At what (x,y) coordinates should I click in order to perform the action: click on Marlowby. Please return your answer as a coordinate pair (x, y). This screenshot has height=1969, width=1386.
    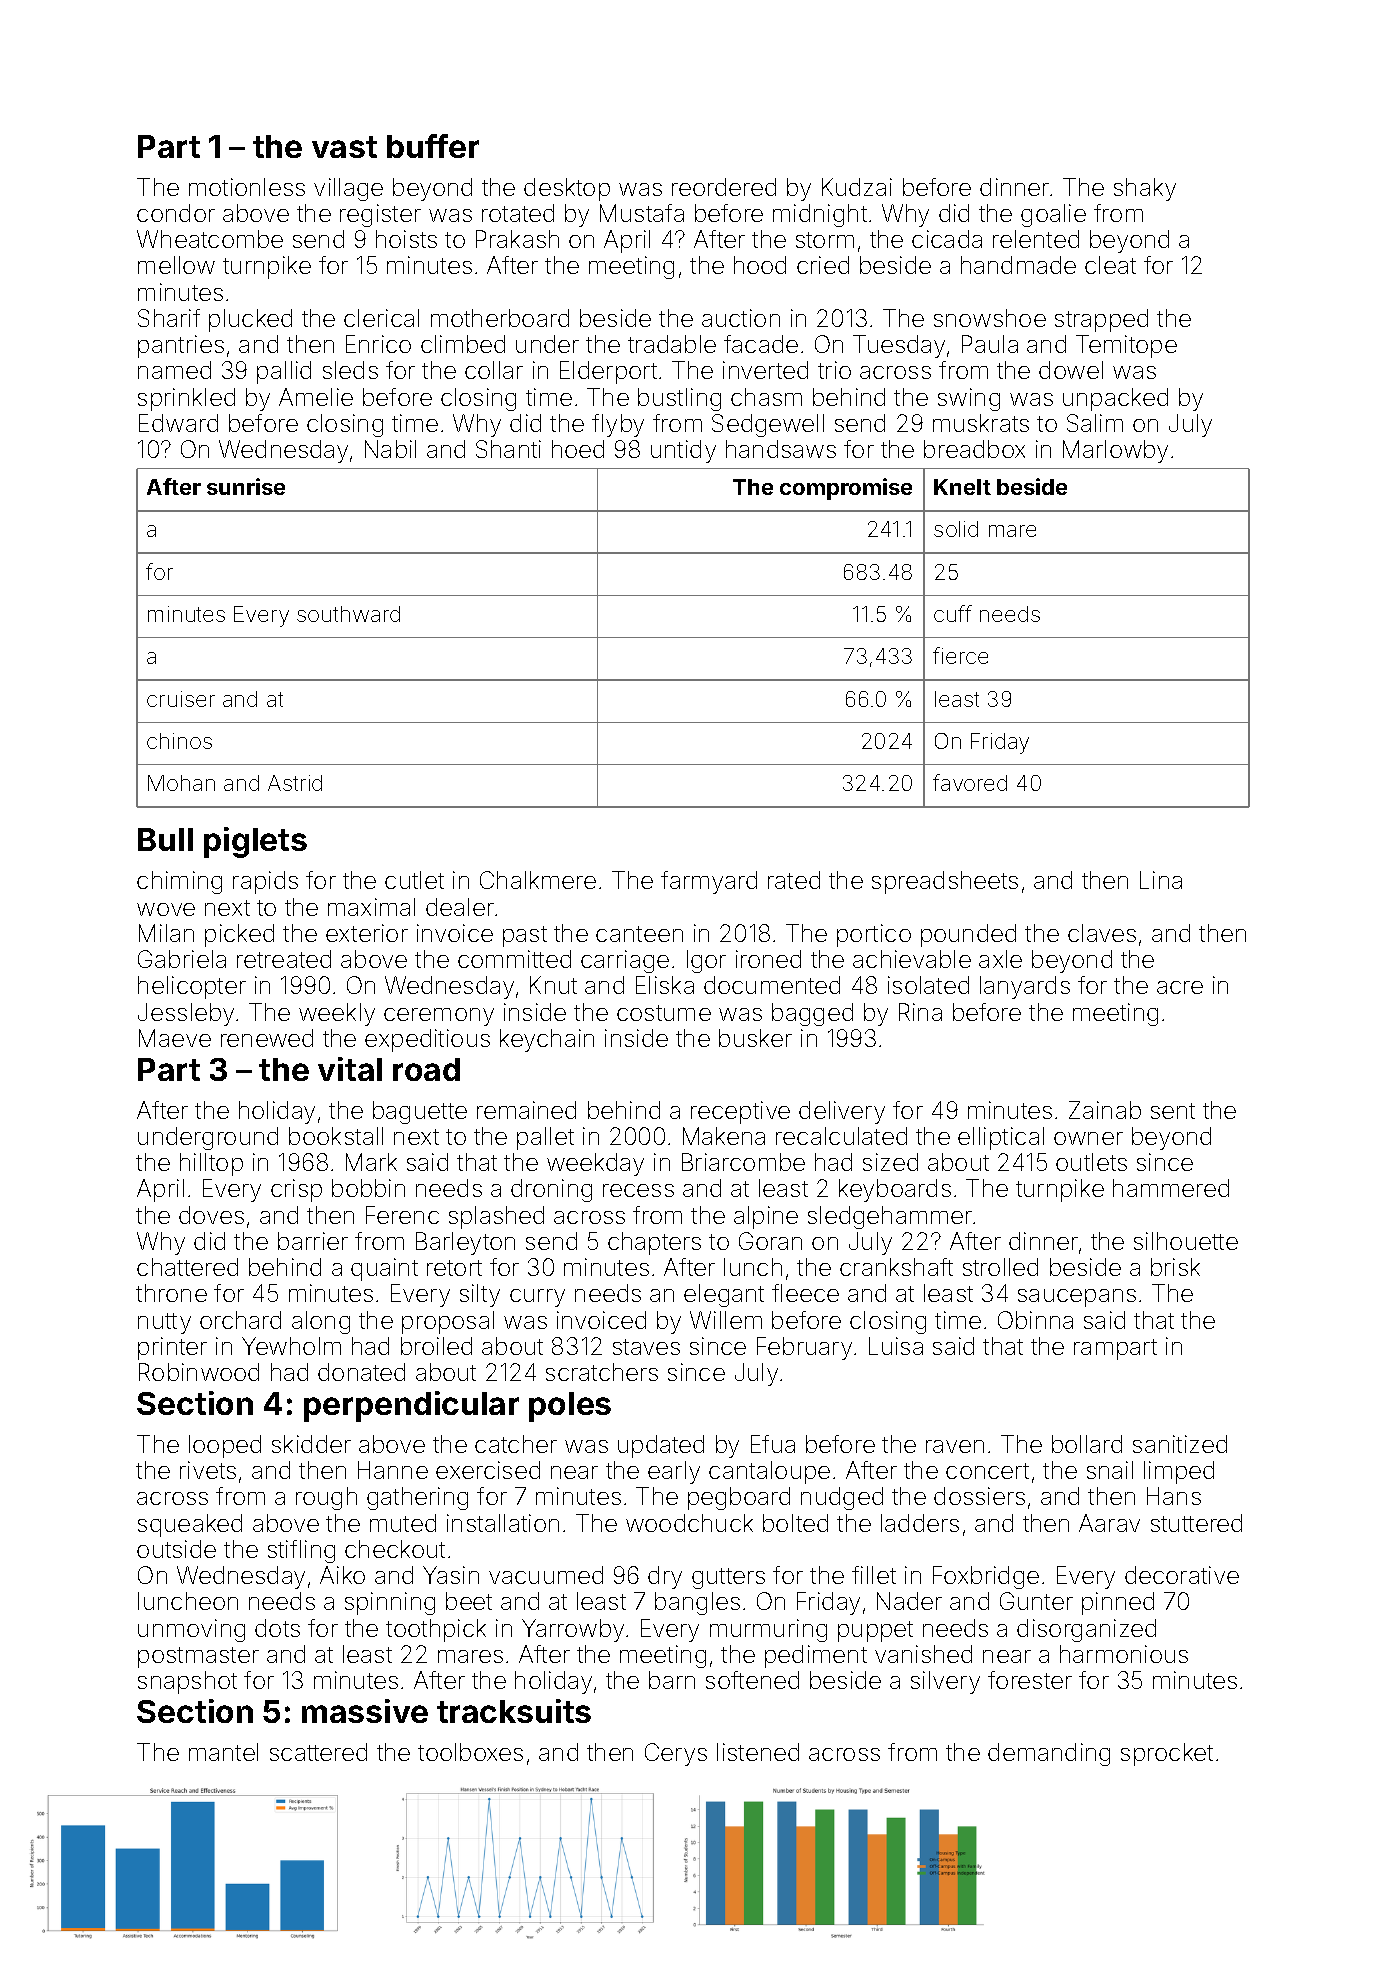
    Looking at the image, I should click on (1115, 451).
